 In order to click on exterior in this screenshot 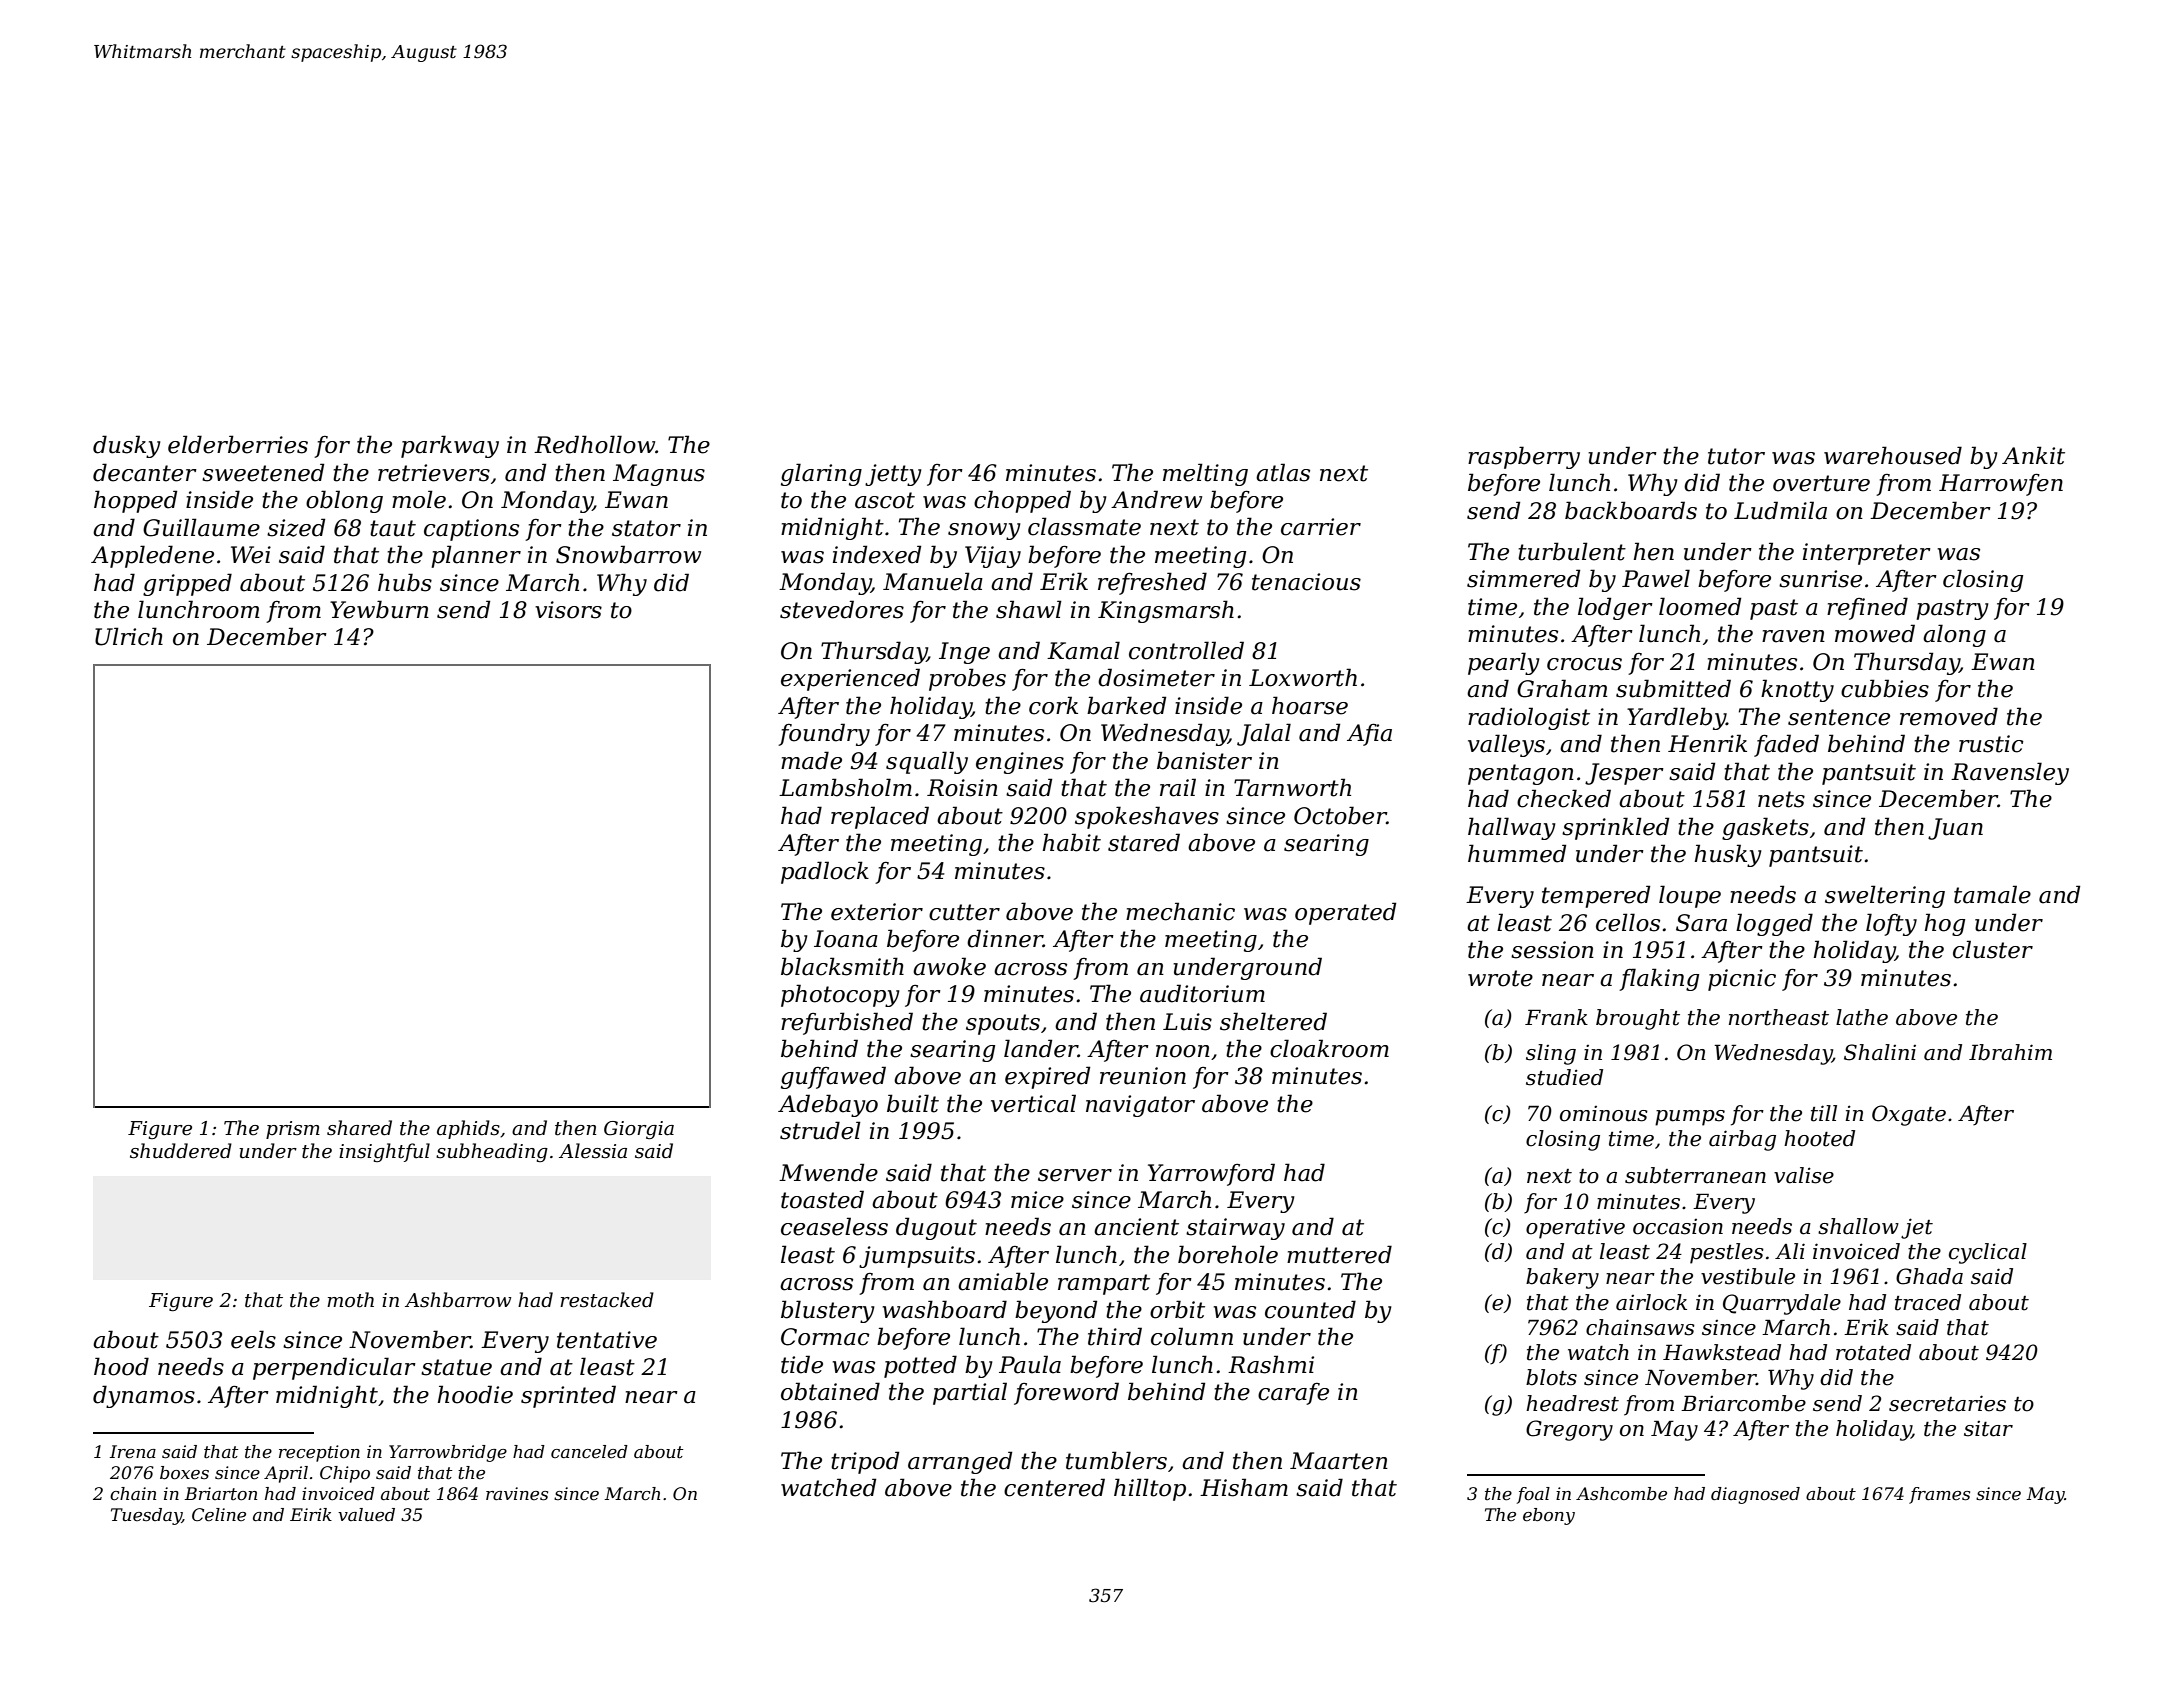, I will do `click(877, 912)`.
